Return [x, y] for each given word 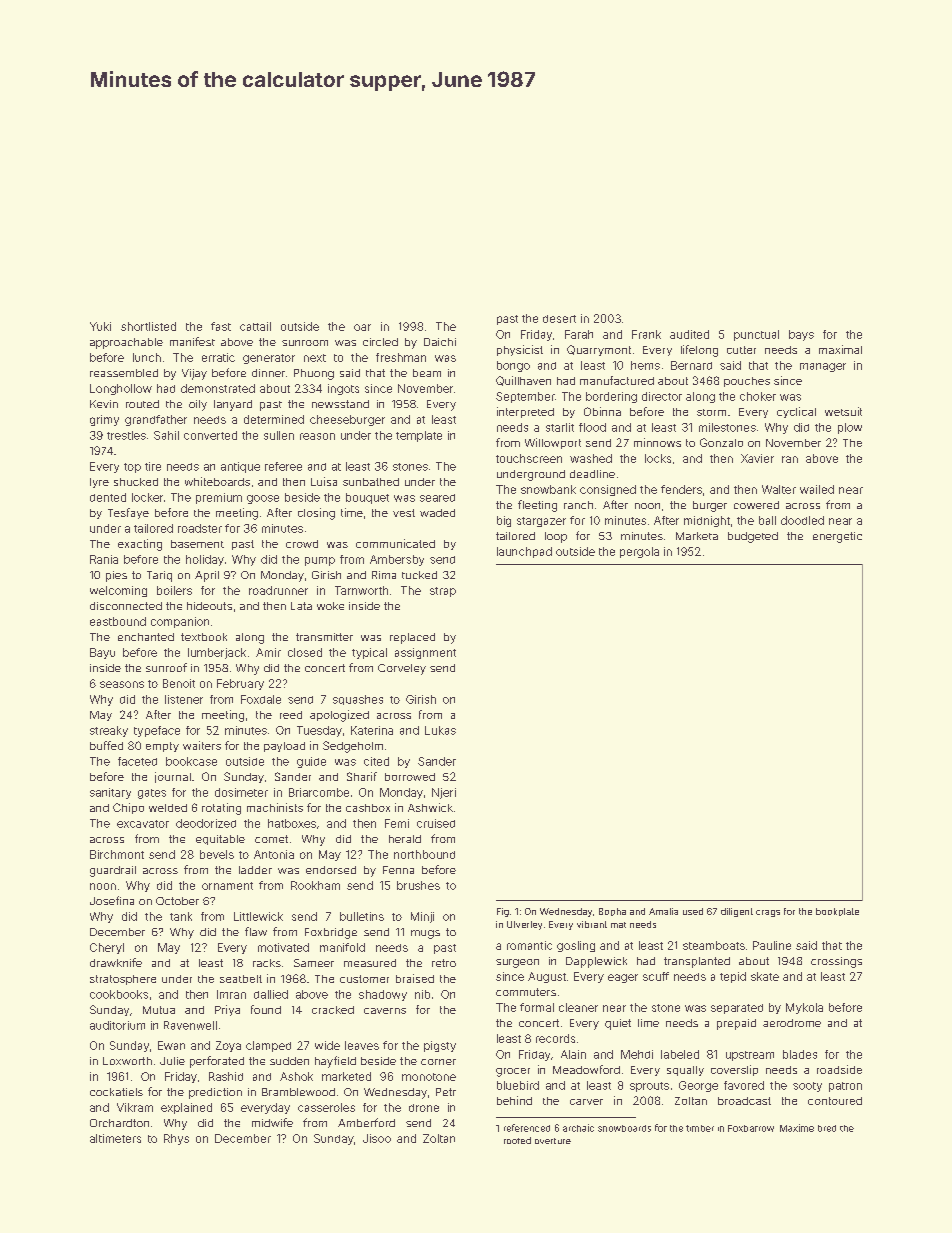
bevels [217, 854]
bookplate [837, 912]
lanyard [233, 405]
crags [768, 913]
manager [823, 367]
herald [405, 839]
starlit [560, 427]
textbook [204, 637]
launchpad [524, 552]
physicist [520, 350]
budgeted [753, 537]
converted [210, 435]
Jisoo [377, 1138]
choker [758, 396]
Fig [503, 912]
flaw [256, 931]
